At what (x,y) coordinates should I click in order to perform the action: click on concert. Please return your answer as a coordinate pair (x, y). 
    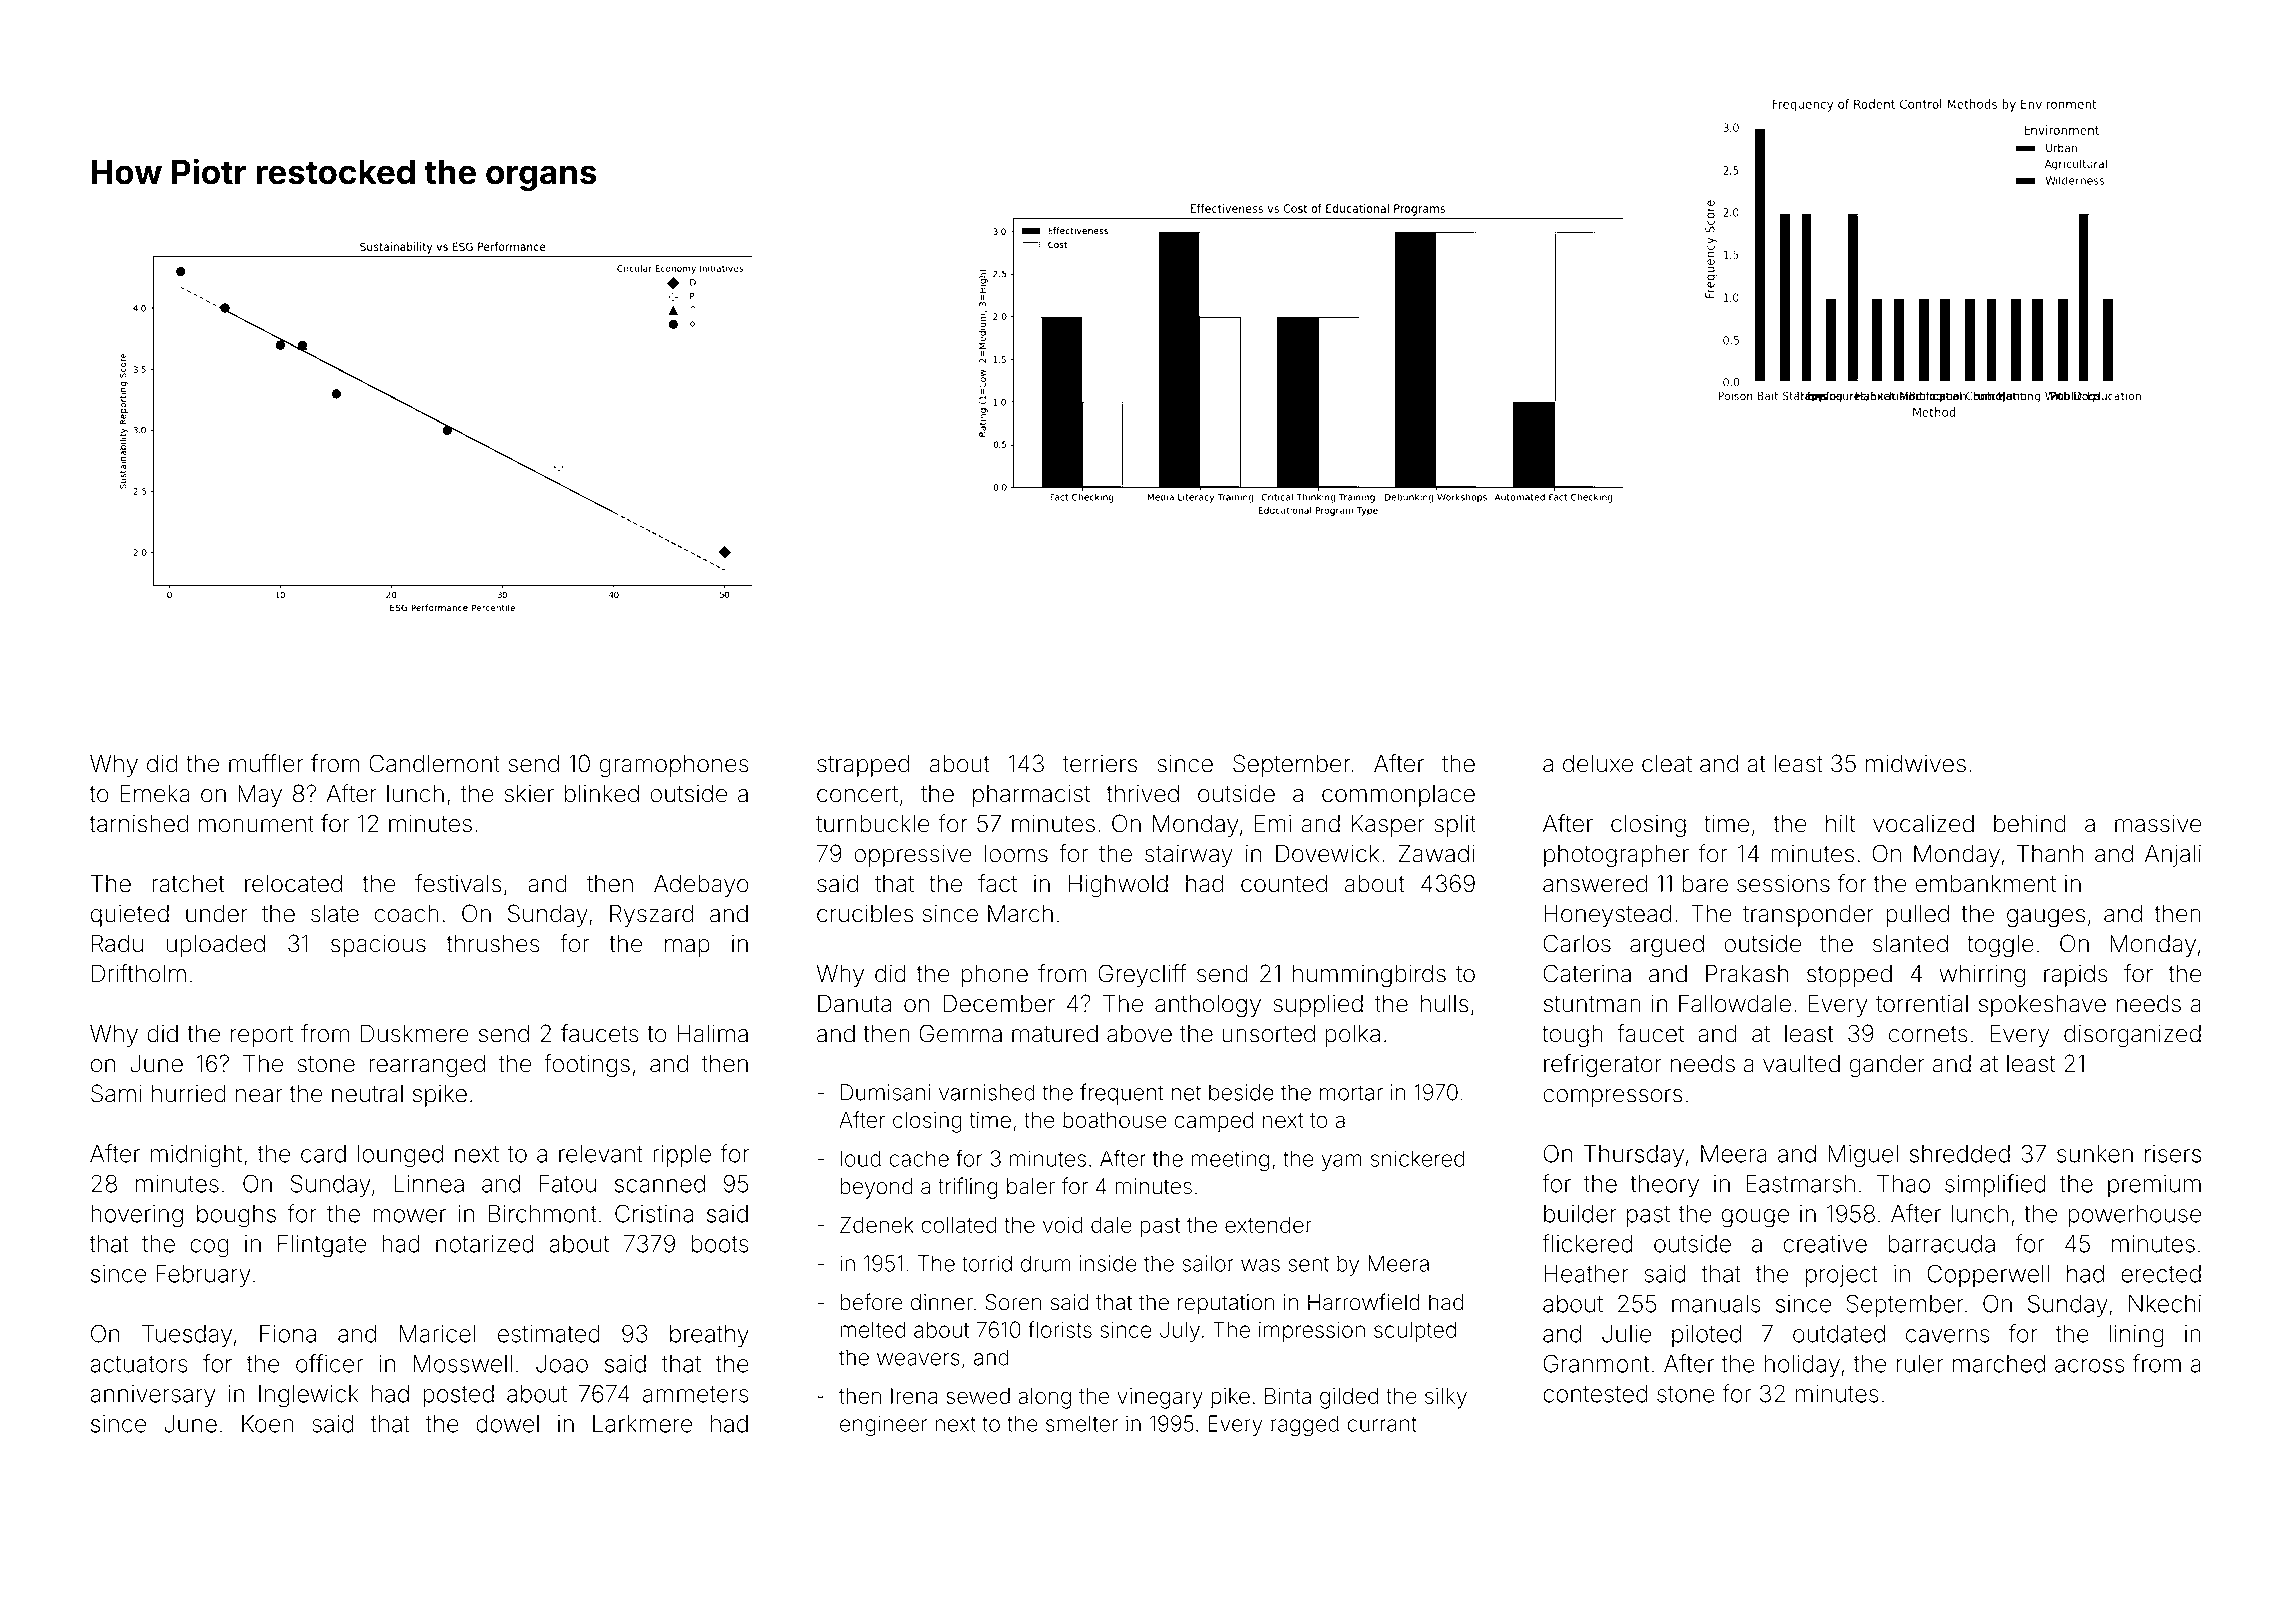
    Looking at the image, I should click on (857, 794).
